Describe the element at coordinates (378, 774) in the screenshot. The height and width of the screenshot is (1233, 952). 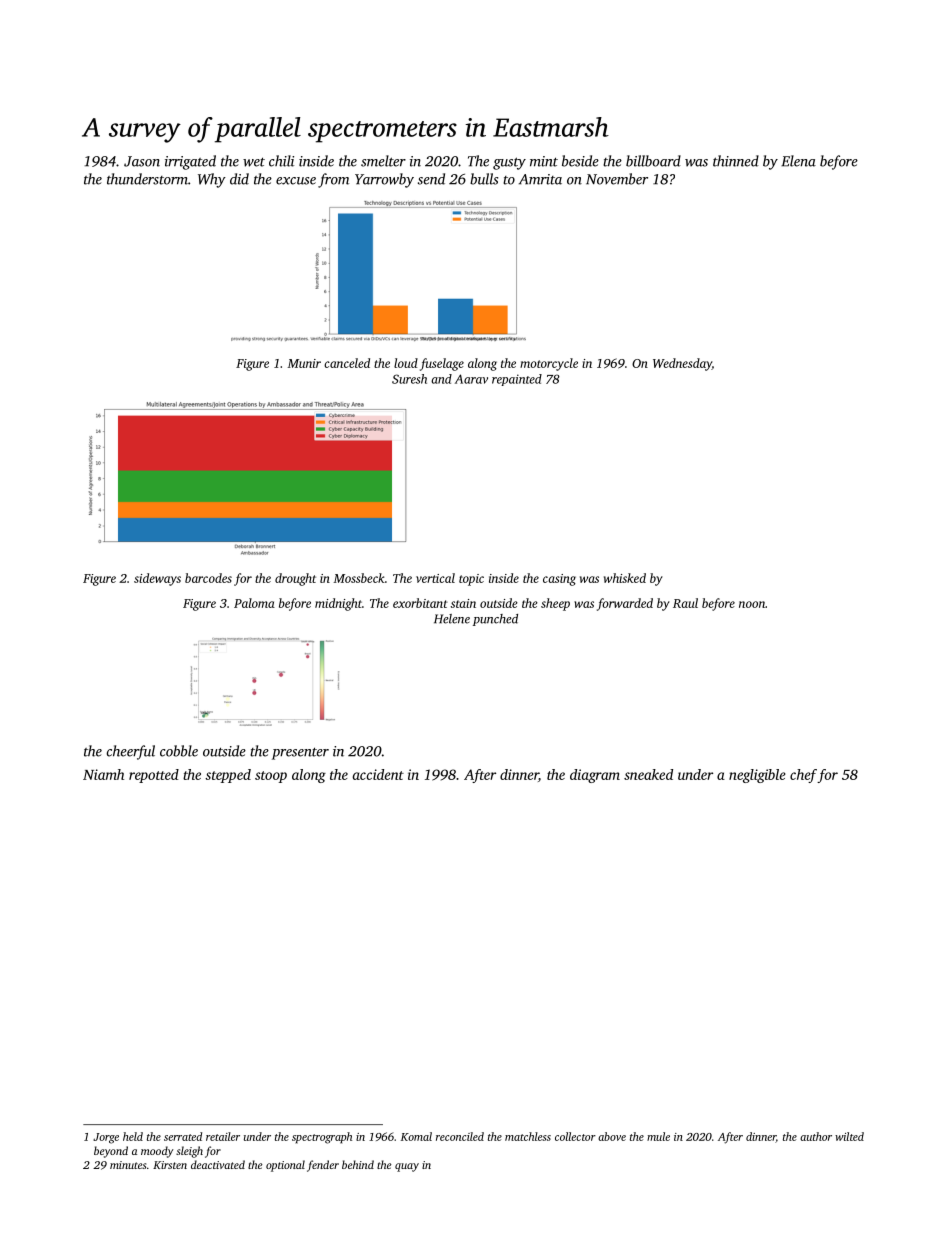
I see `accident` at that location.
